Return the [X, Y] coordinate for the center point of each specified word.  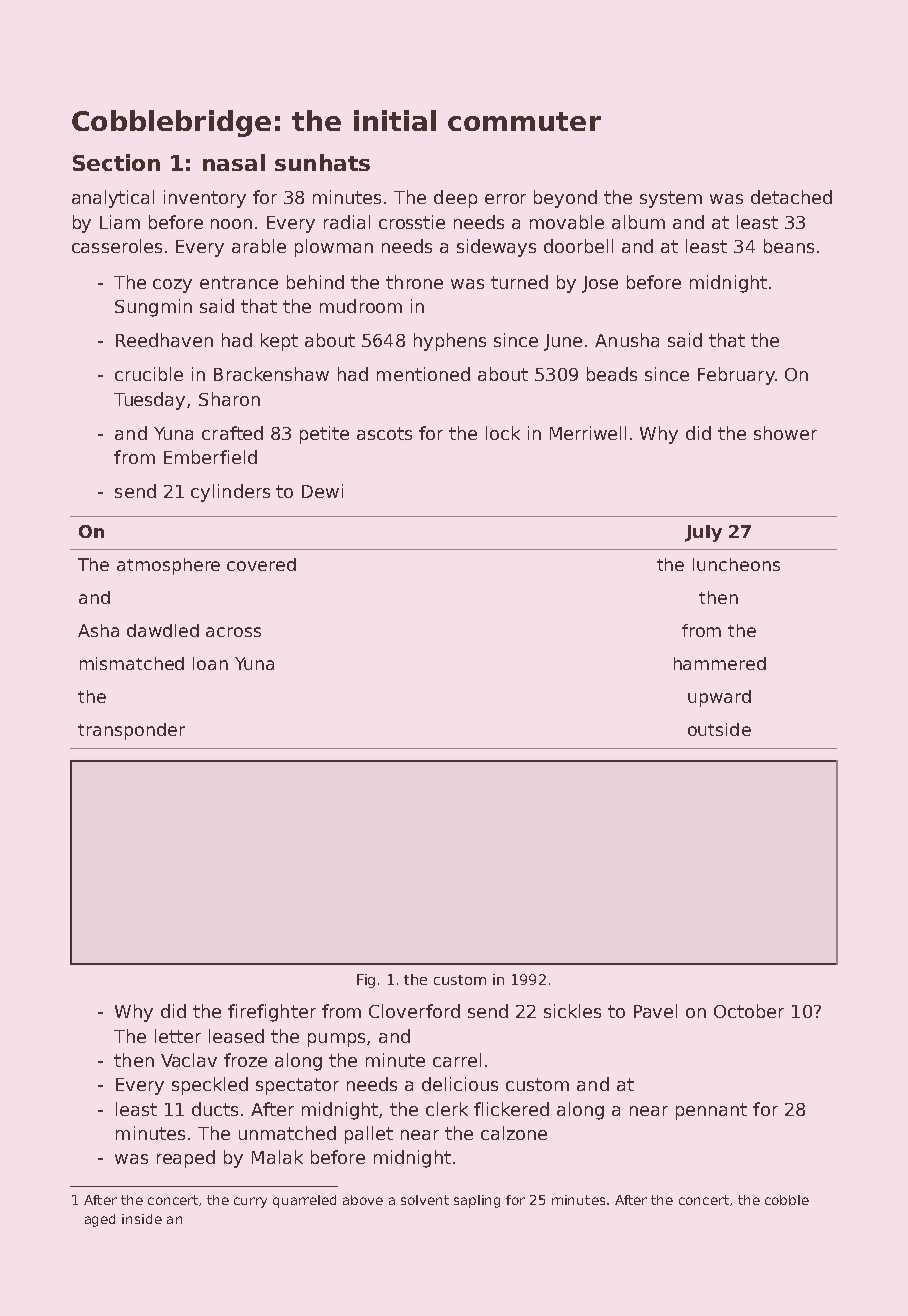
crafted [232, 433]
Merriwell [588, 433]
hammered [720, 663]
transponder [131, 731]
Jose [600, 284]
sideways [496, 248]
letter [178, 1036]
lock [503, 433]
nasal [234, 162]
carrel [457, 1060]
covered [261, 564]
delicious [460, 1084]
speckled [210, 1086]
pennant [711, 1111]
